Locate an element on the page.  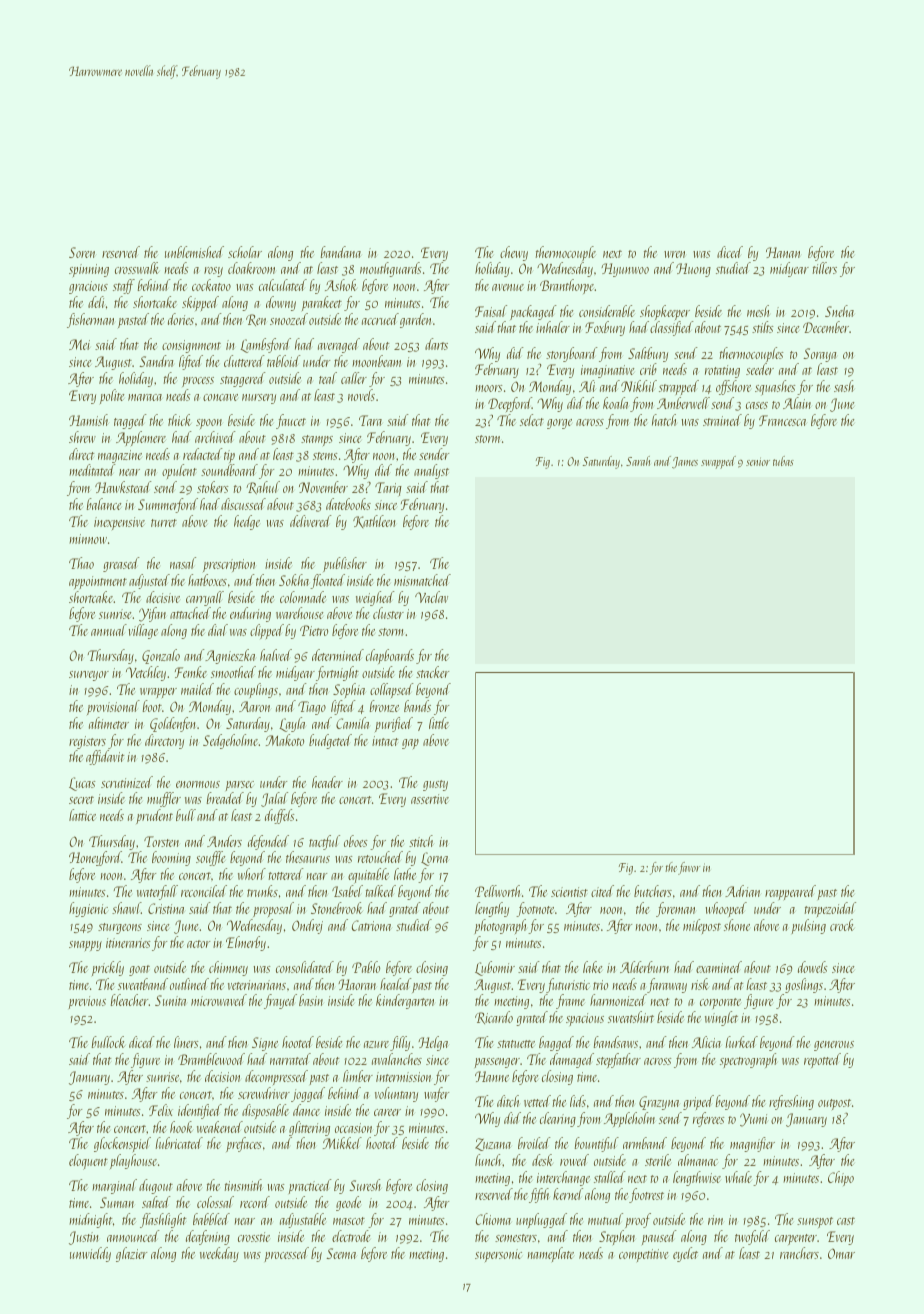
Helga is located at coordinates (433, 1043).
